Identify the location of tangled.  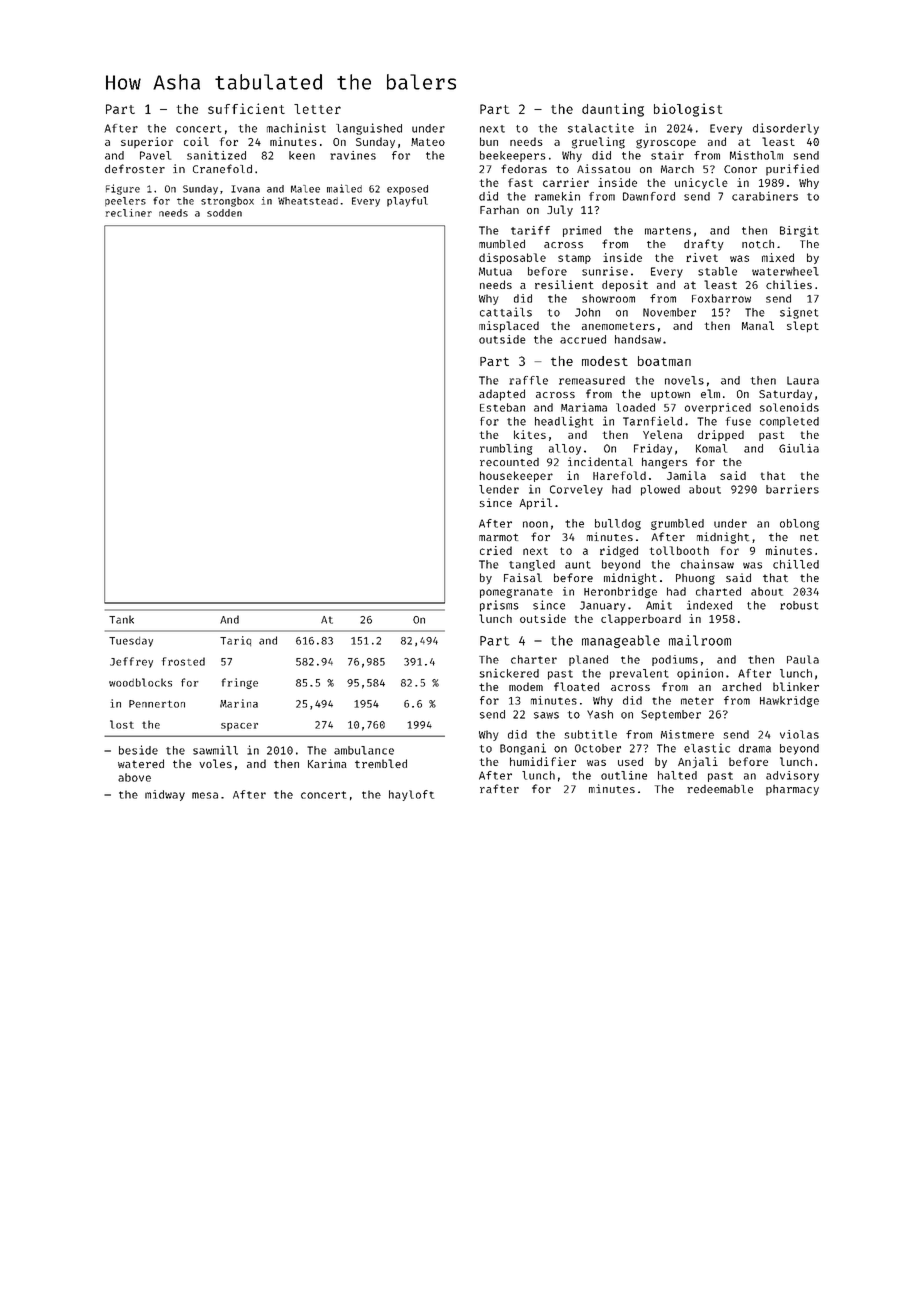
(532, 565).
